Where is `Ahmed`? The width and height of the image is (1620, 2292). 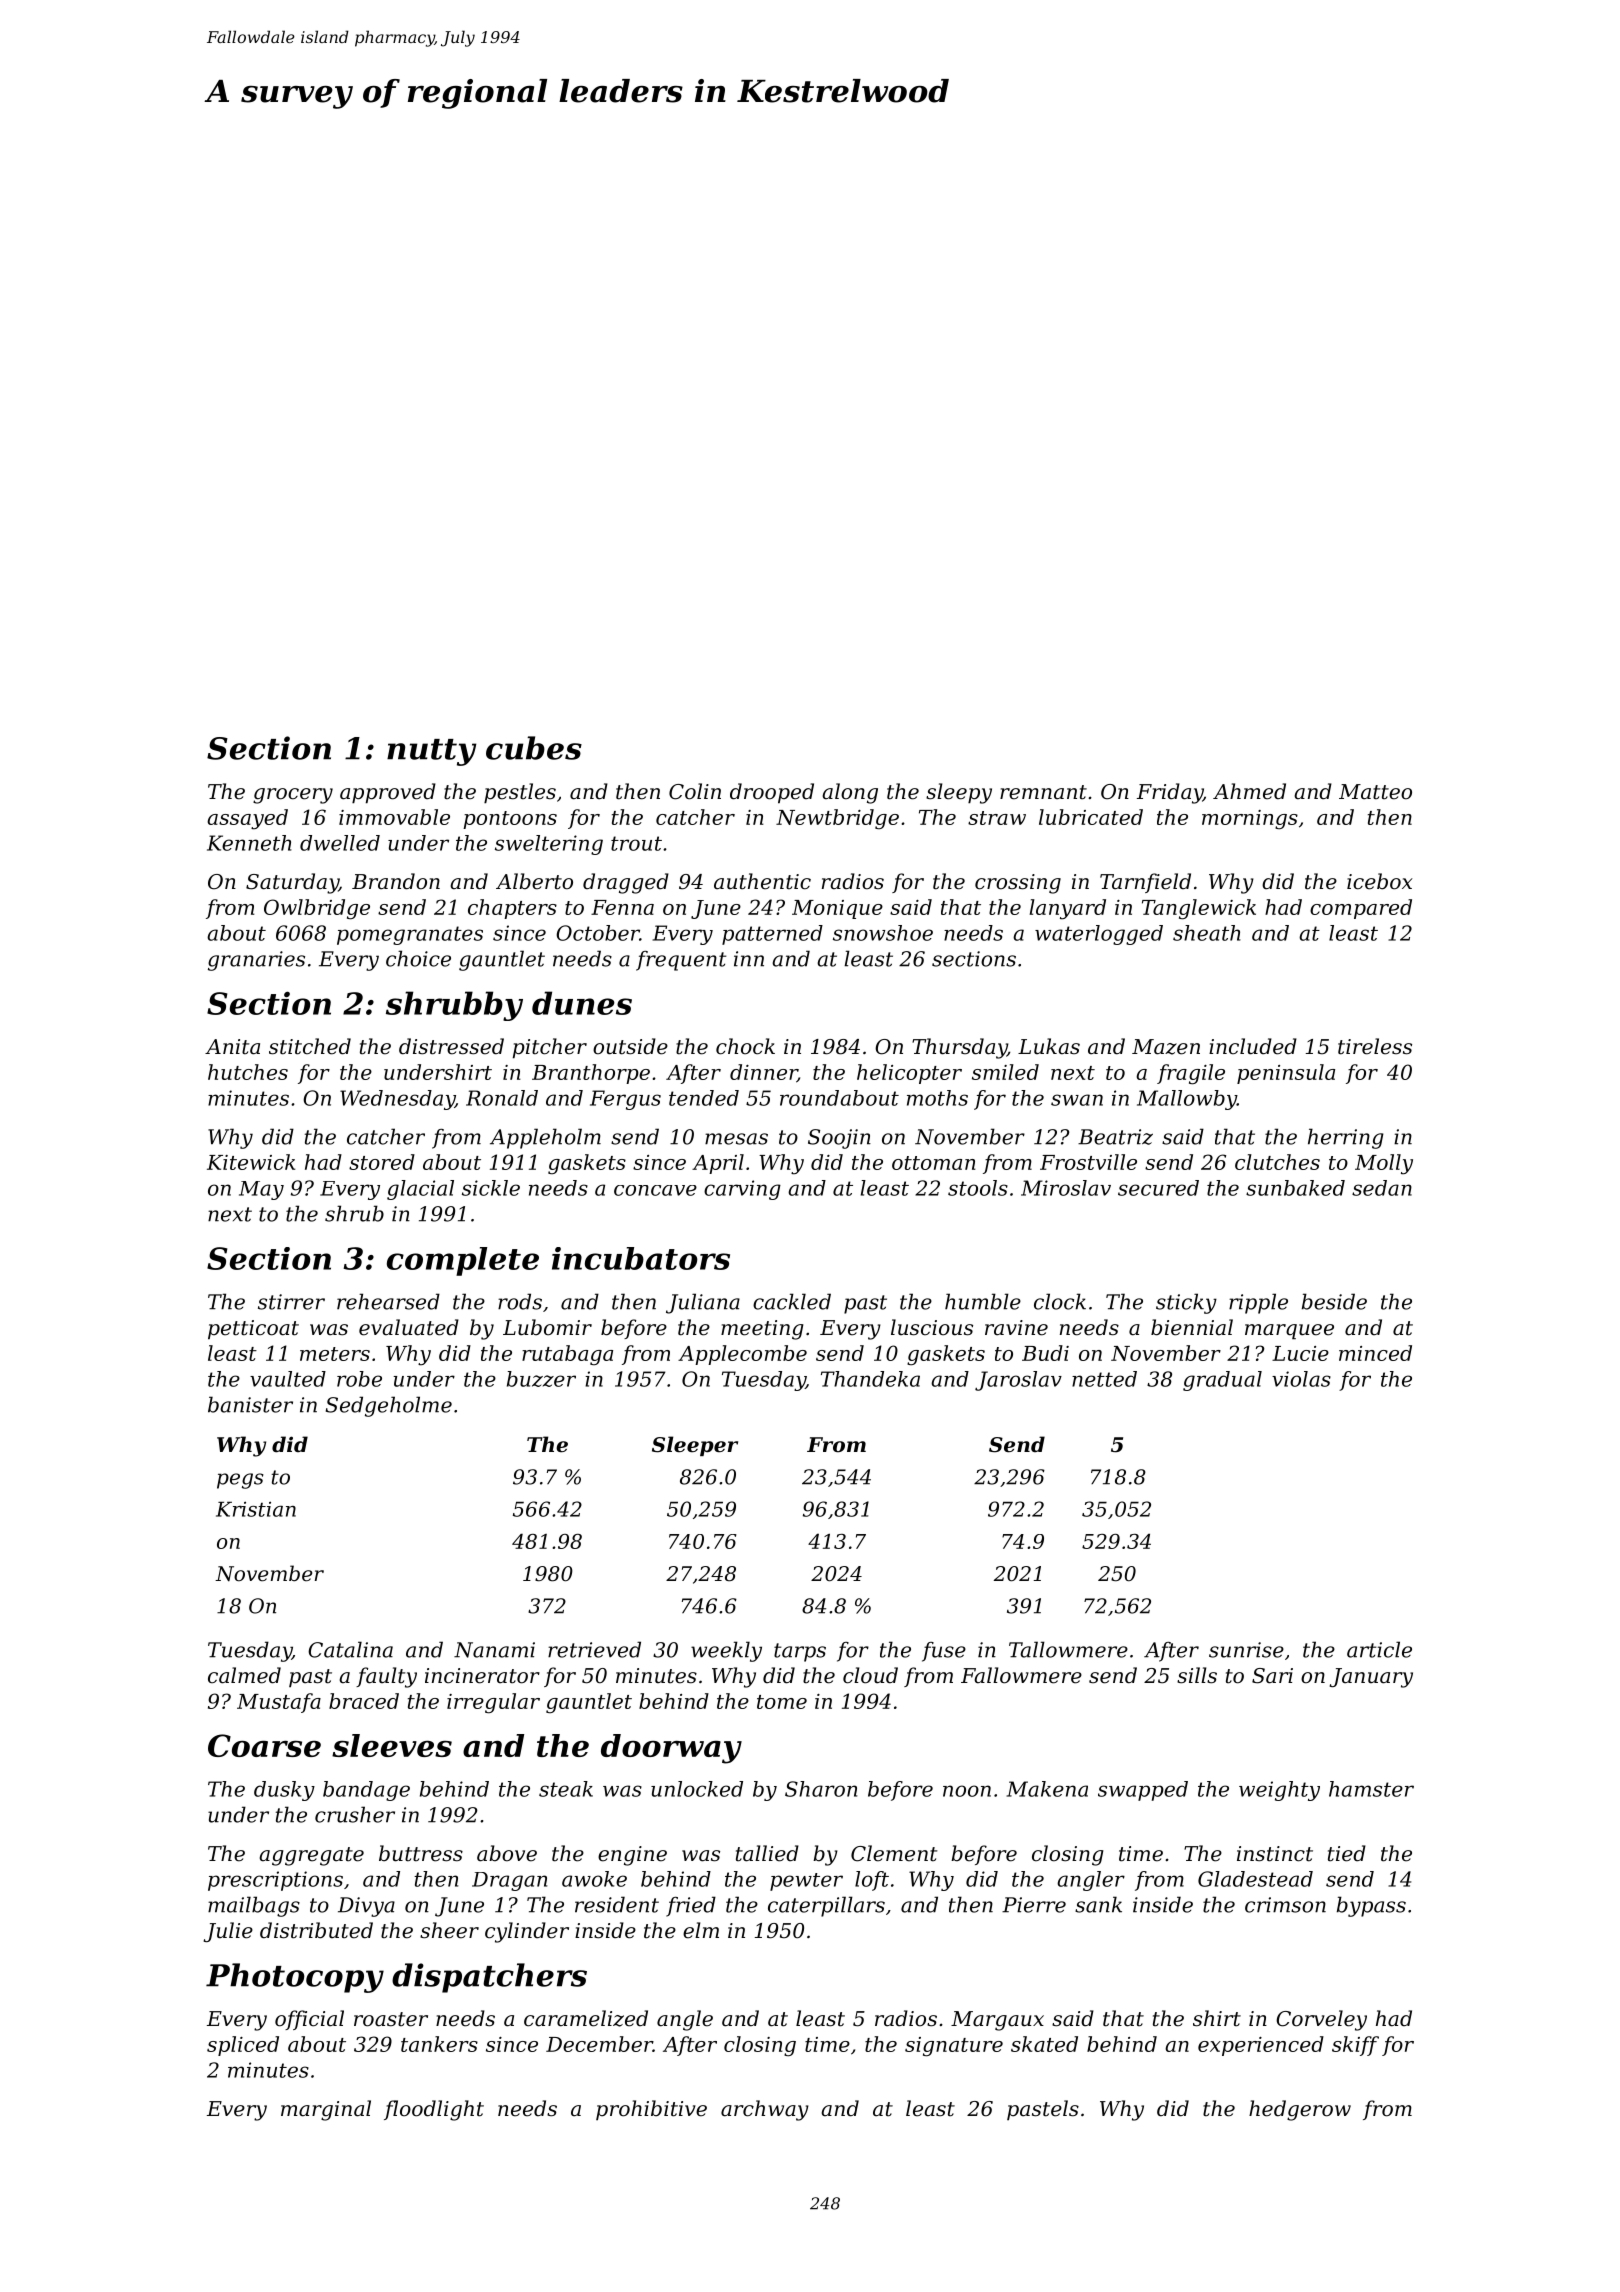 Ahmed is located at coordinates (1249, 791).
